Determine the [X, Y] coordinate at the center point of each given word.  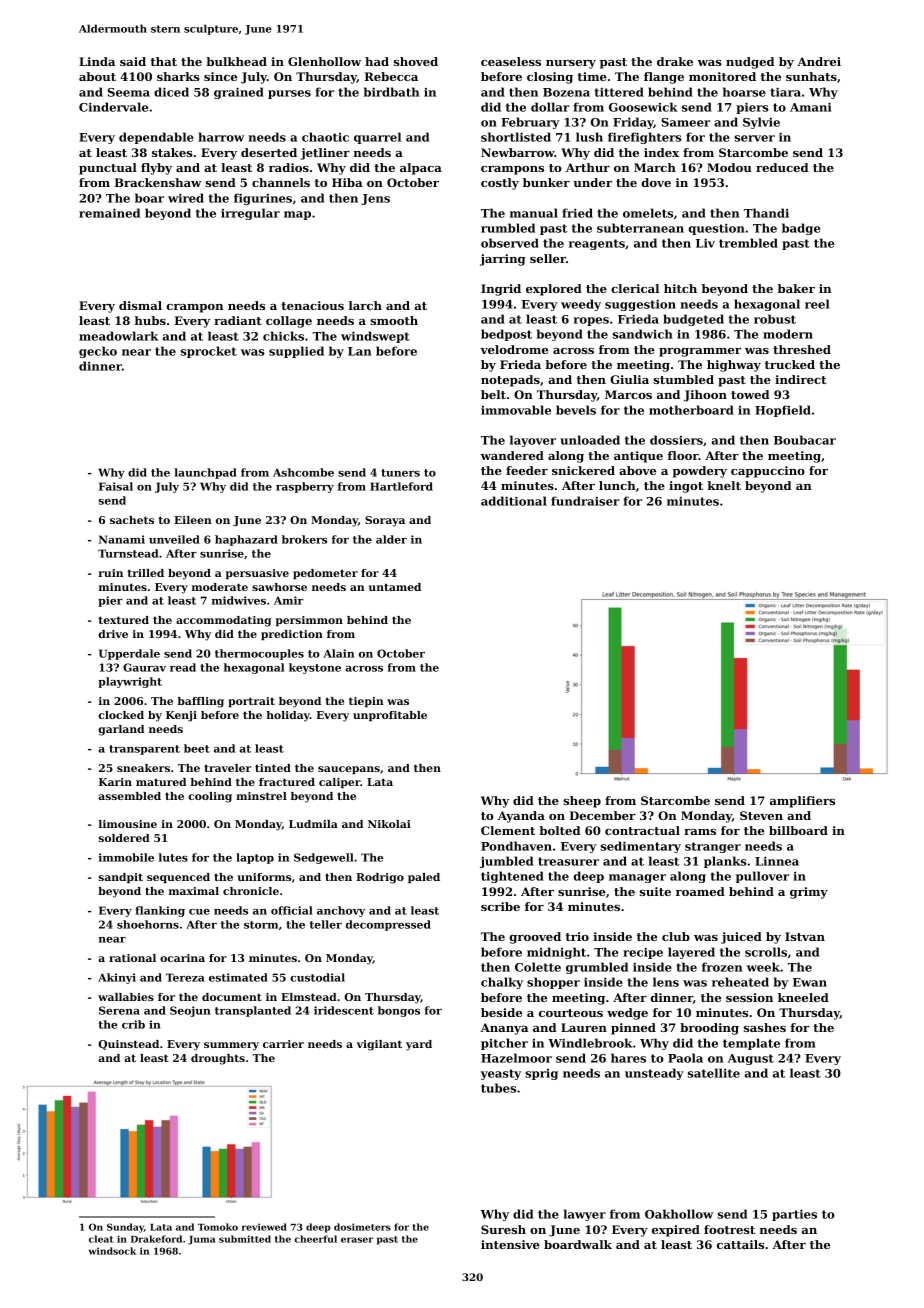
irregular [250, 214]
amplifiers [802, 802]
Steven [761, 815]
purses [289, 94]
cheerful [316, 1239]
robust [775, 319]
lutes [173, 857]
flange [664, 78]
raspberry [305, 487]
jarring [502, 260]
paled [424, 878]
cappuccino [768, 472]
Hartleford [401, 486]
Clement [508, 830]
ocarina [182, 958]
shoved [416, 61]
